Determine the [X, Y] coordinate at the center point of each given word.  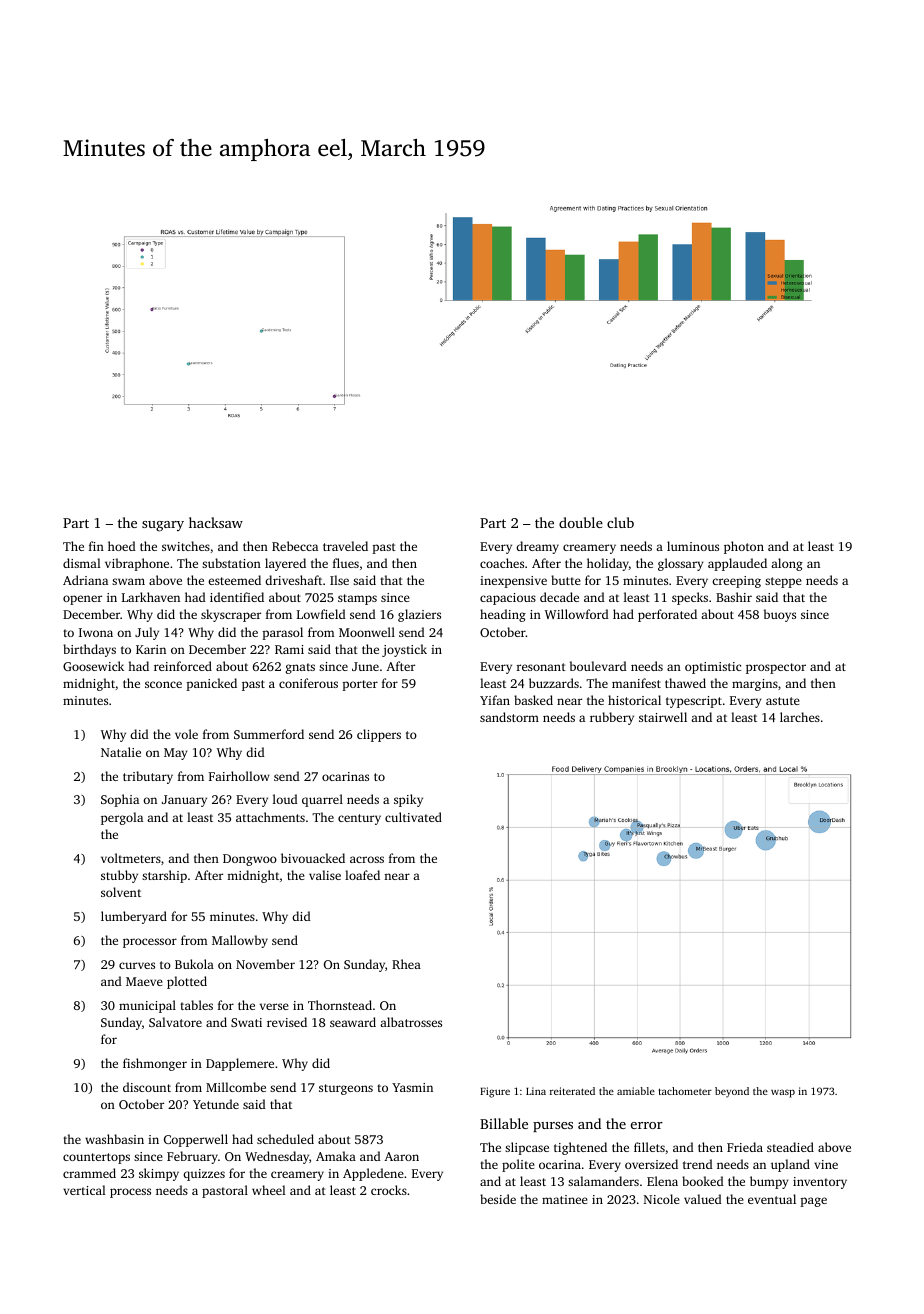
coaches [502, 563]
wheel [269, 1190]
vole [186, 734]
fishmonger [155, 1064]
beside [498, 1199]
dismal [82, 563]
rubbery [612, 718]
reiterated [572, 1091]
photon [744, 547]
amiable [636, 1091]
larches [800, 717]
